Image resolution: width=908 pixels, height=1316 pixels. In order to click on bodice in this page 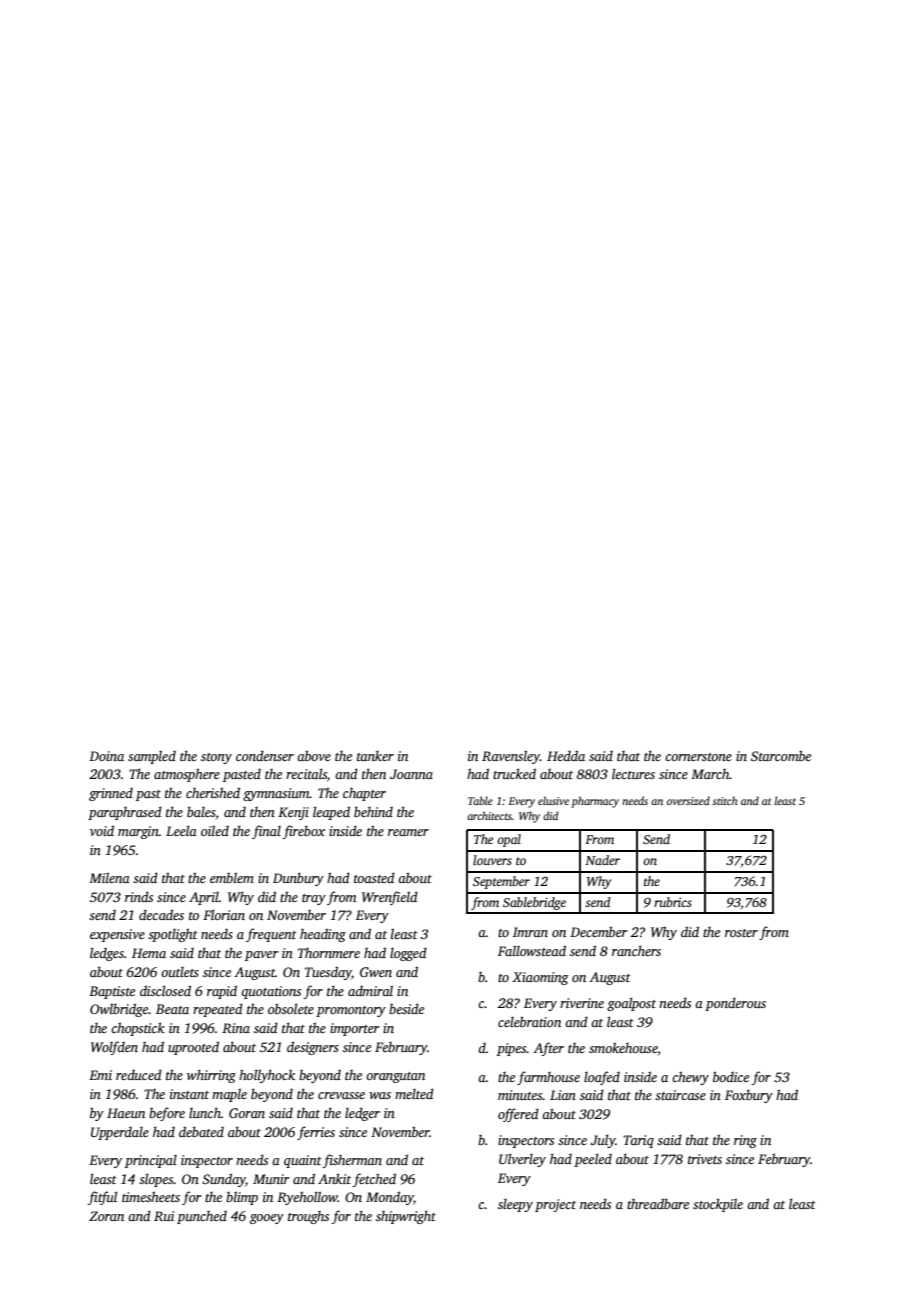, I will do `click(731, 1076)`.
